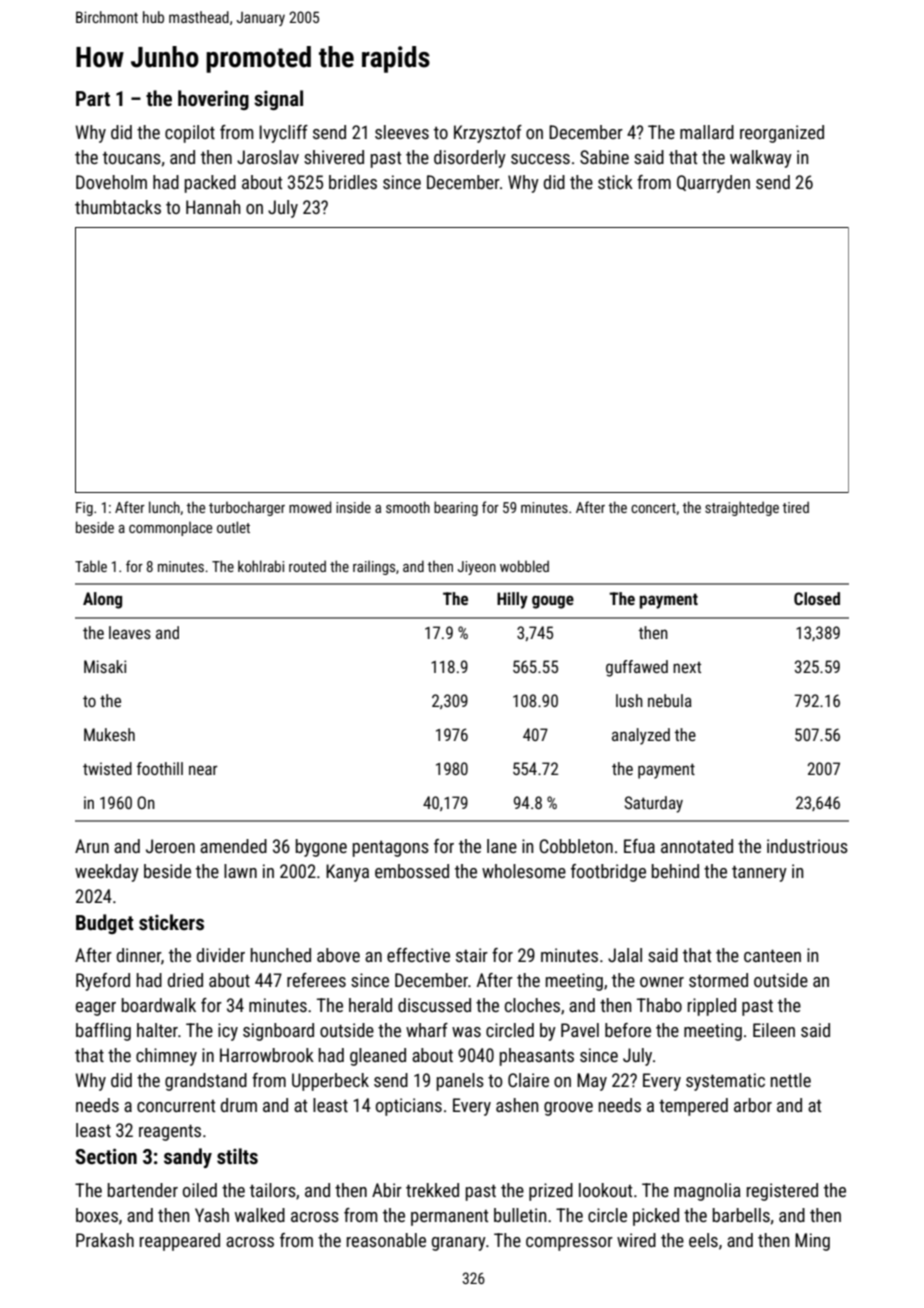  What do you see at coordinates (213, 207) in the image?
I see `Hannah` at bounding box center [213, 207].
